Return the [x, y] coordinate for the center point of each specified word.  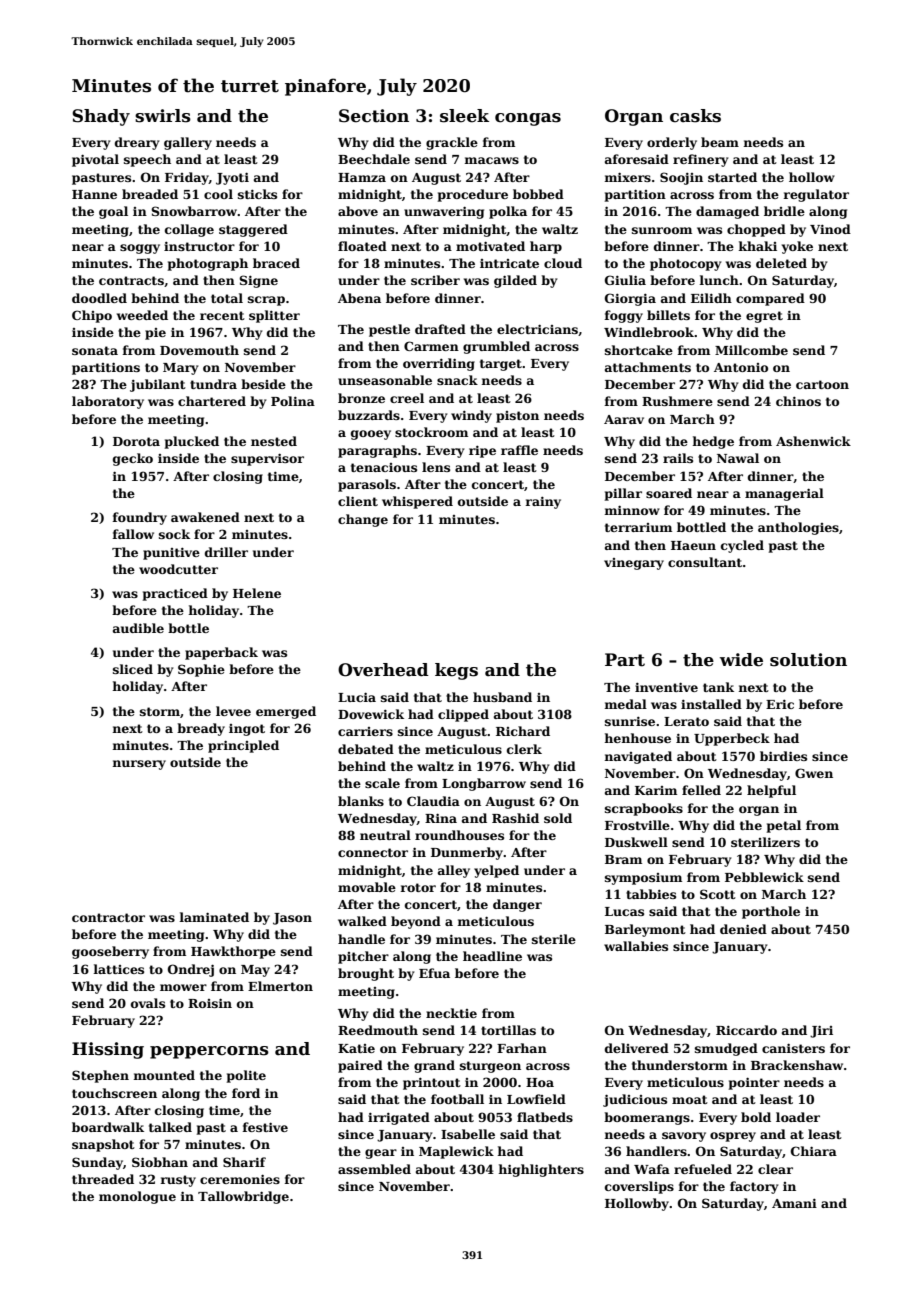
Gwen [814, 773]
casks [695, 116]
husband [502, 697]
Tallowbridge [243, 1197]
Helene [257, 593]
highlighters [541, 1170]
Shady [101, 117]
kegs [456, 671]
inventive [666, 687]
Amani [794, 1203]
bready [201, 729]
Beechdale [374, 159]
